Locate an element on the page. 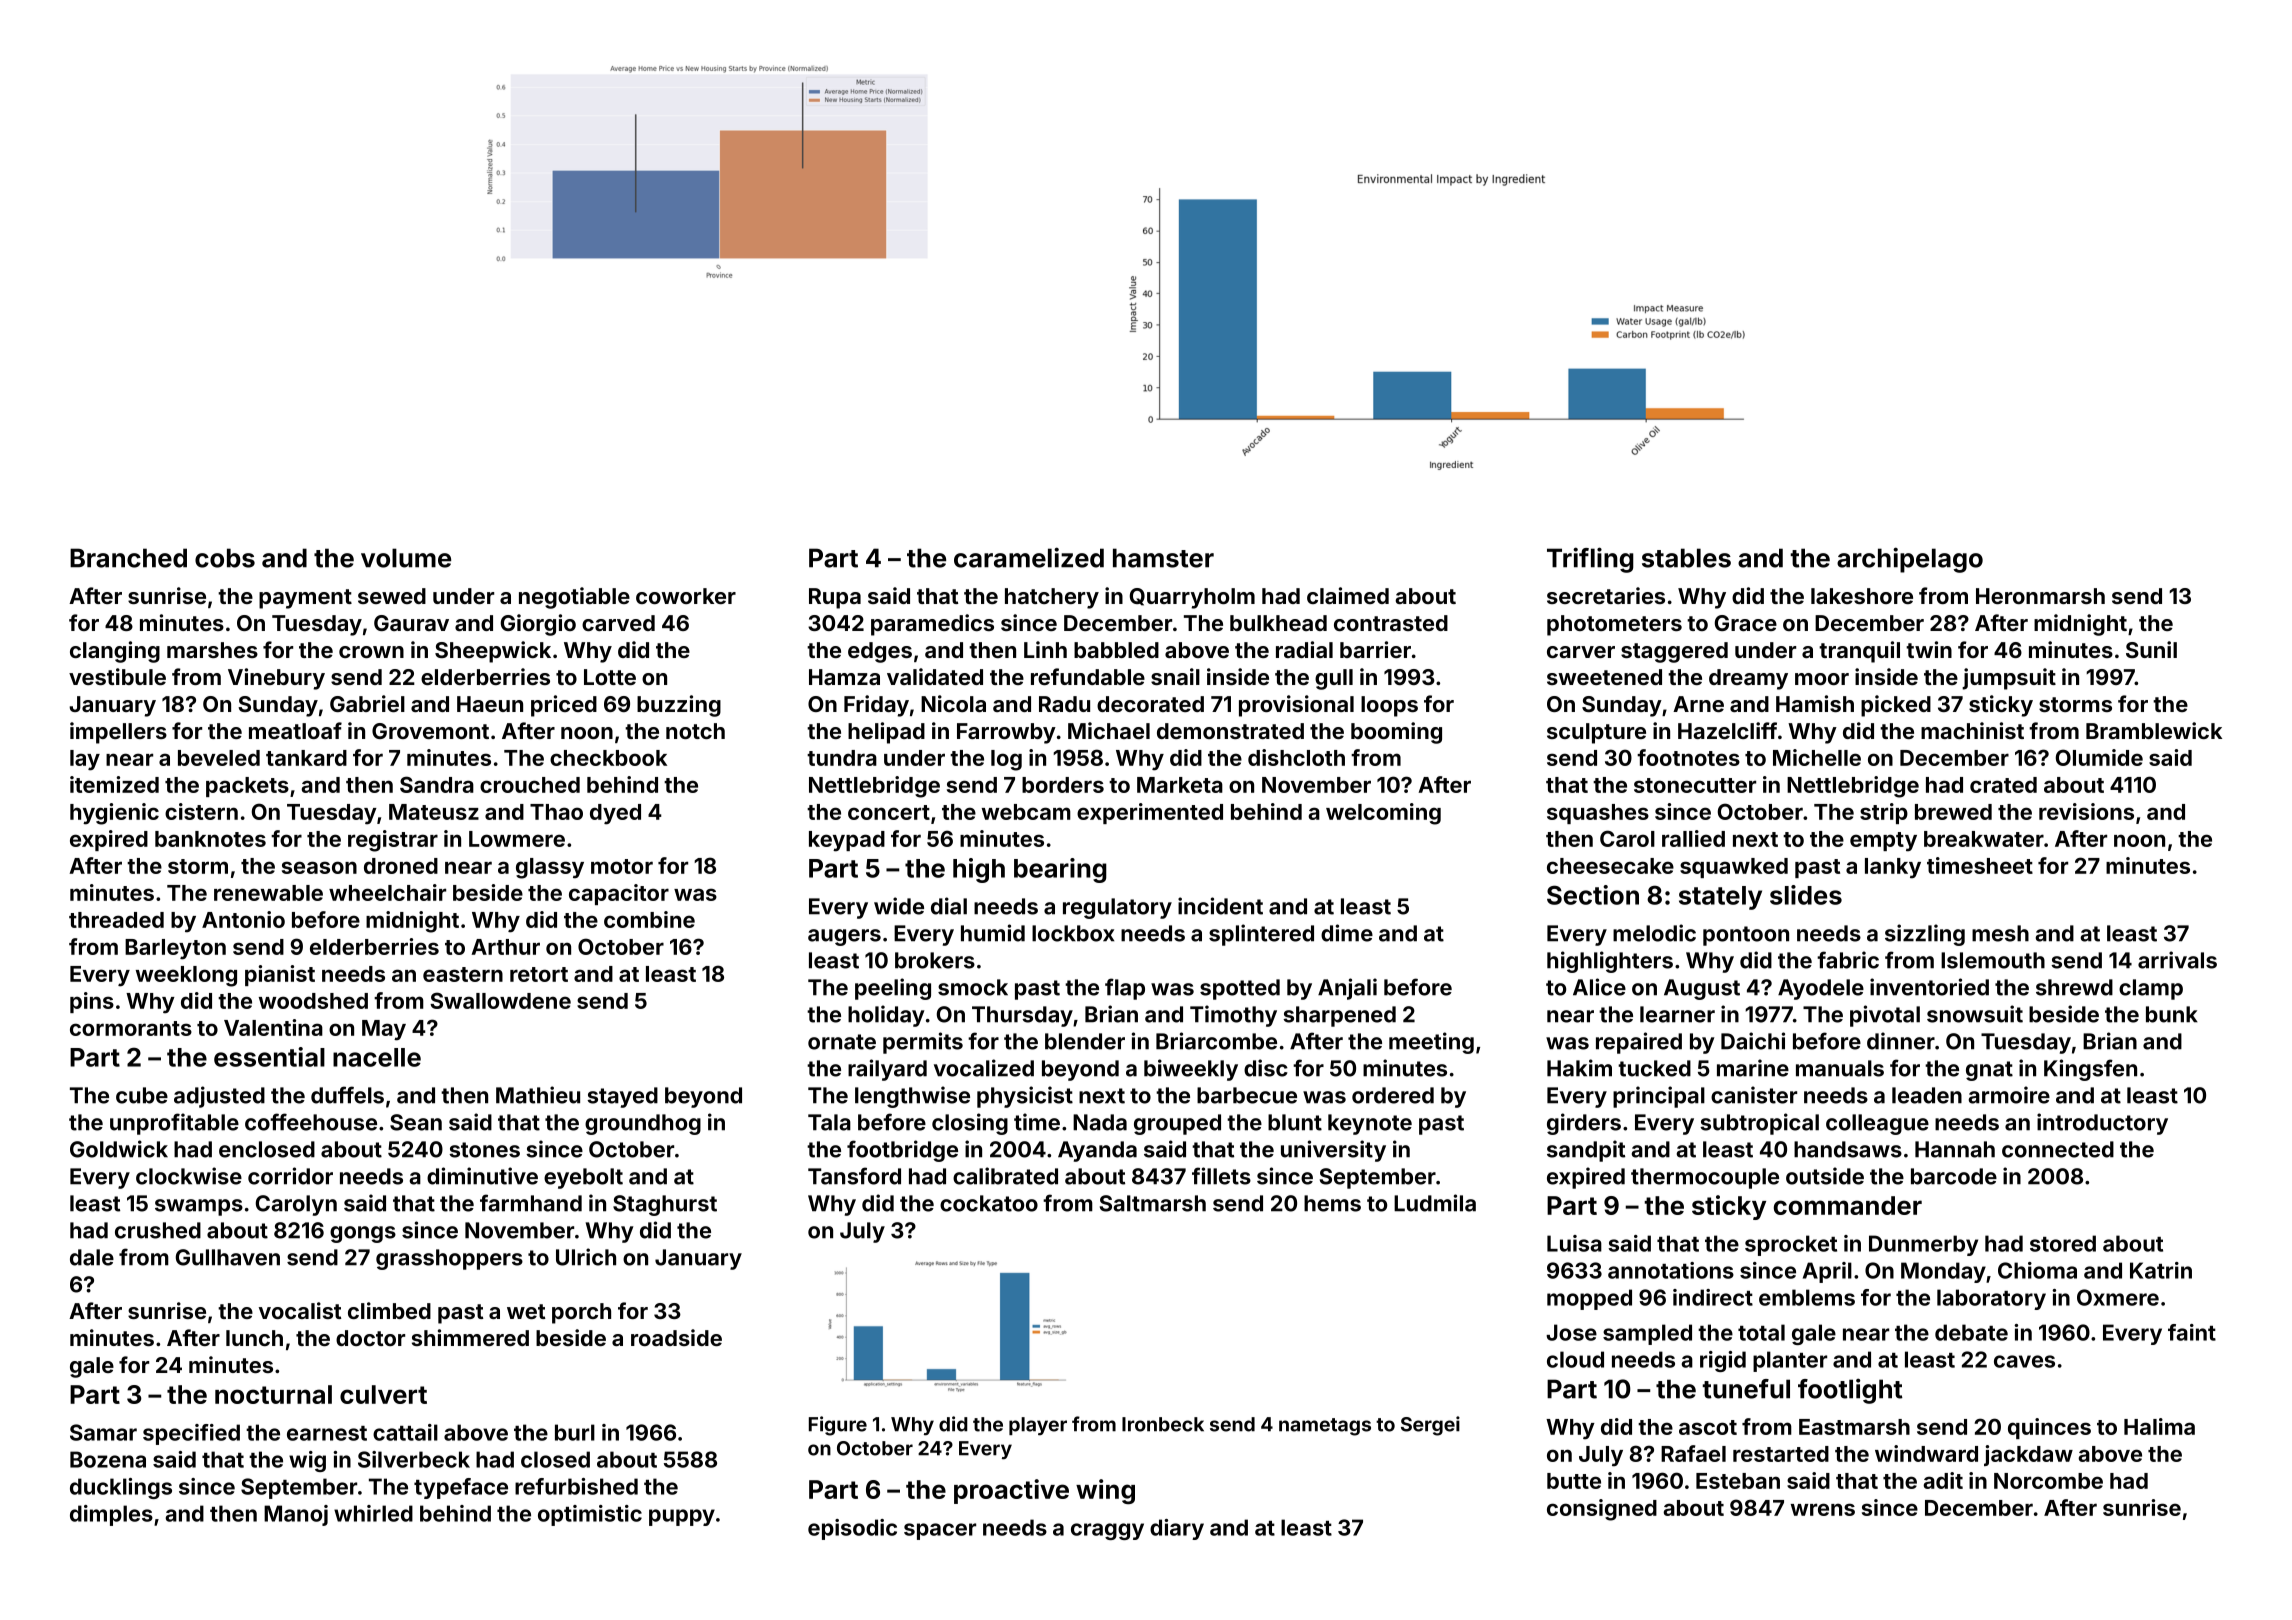  refurbished is located at coordinates (576, 1486).
